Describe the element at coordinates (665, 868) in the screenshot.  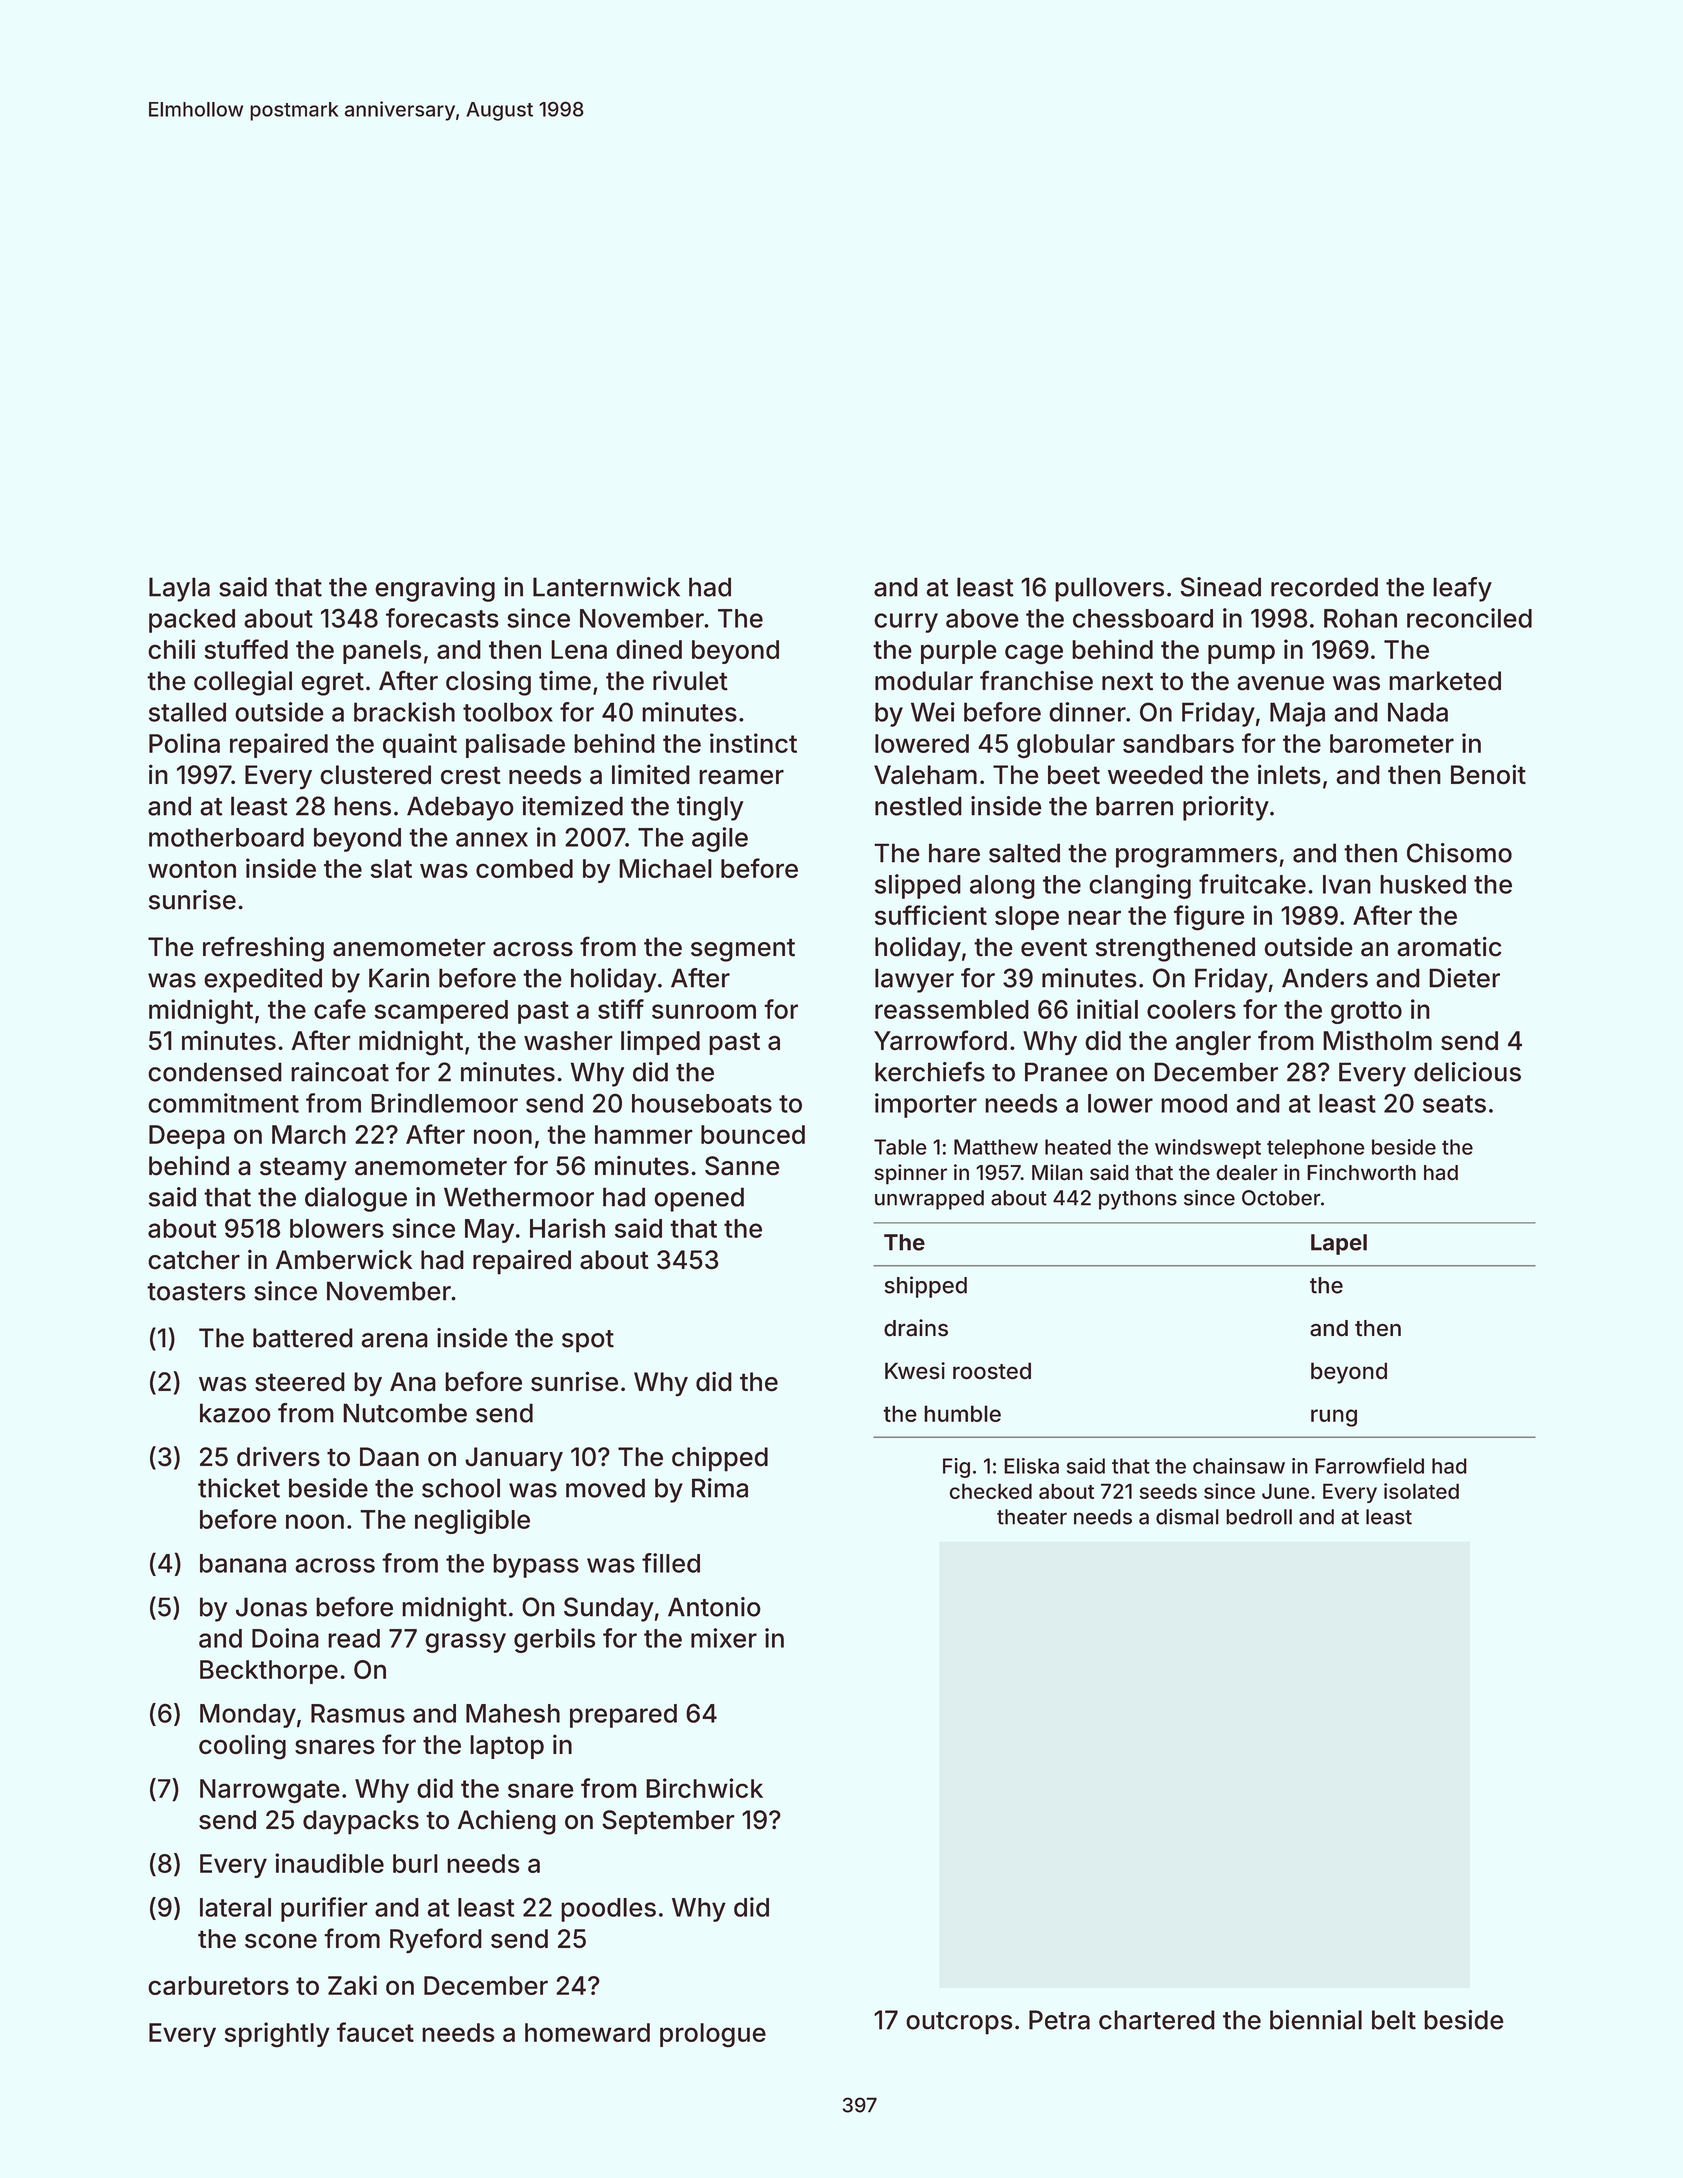
I see `Michael` at that location.
